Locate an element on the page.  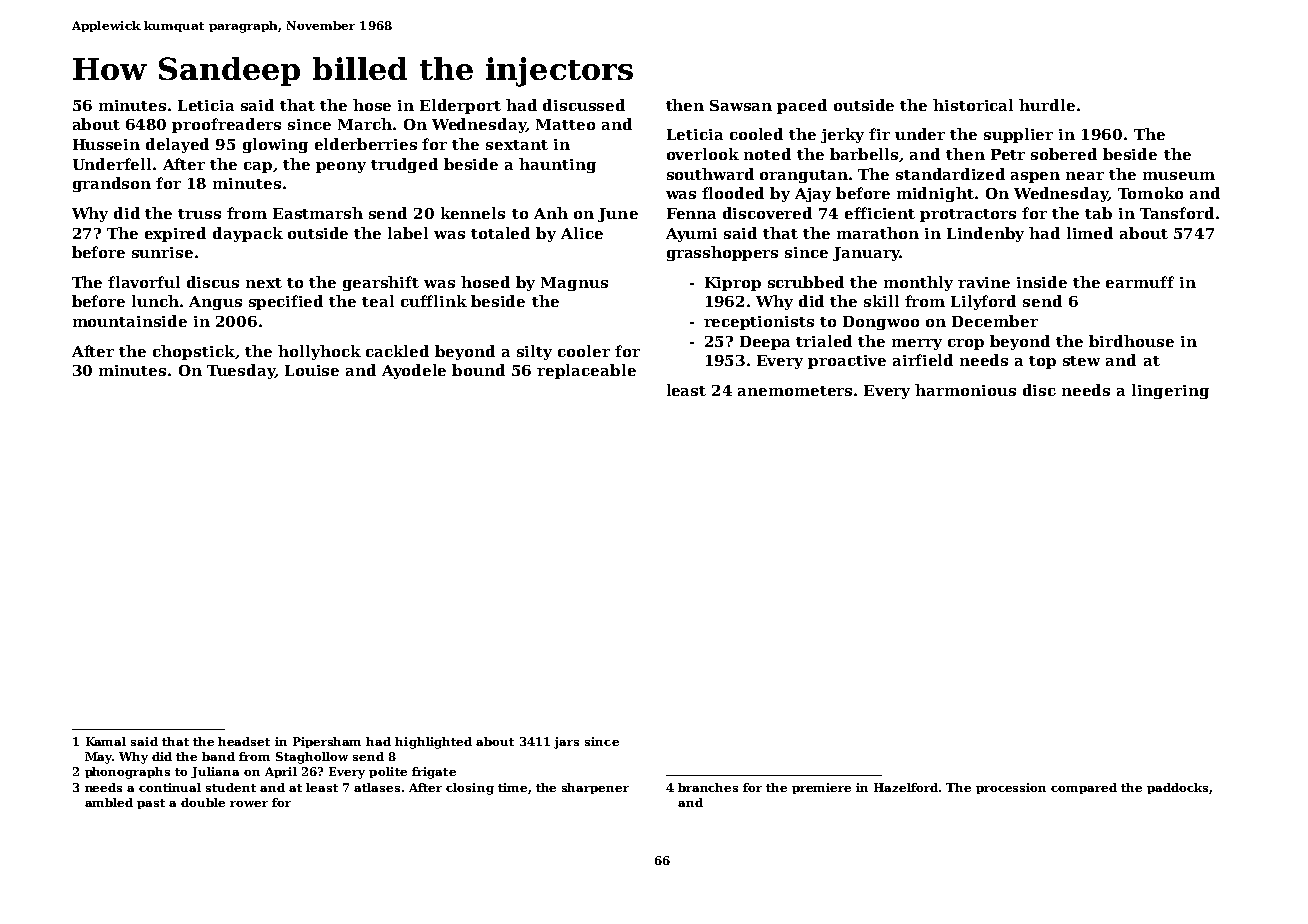
Pipersham is located at coordinates (327, 742).
